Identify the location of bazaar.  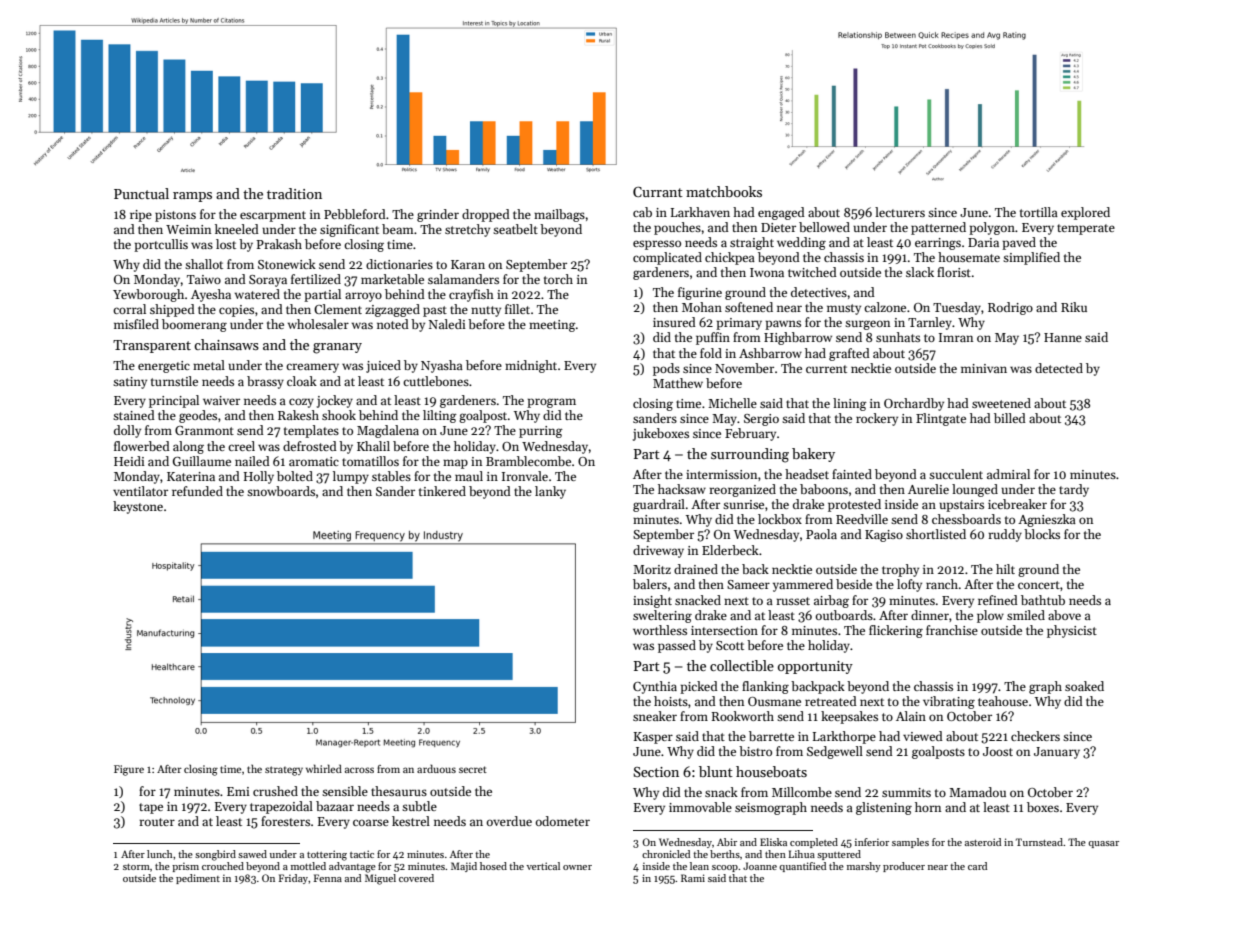
(335, 806).
